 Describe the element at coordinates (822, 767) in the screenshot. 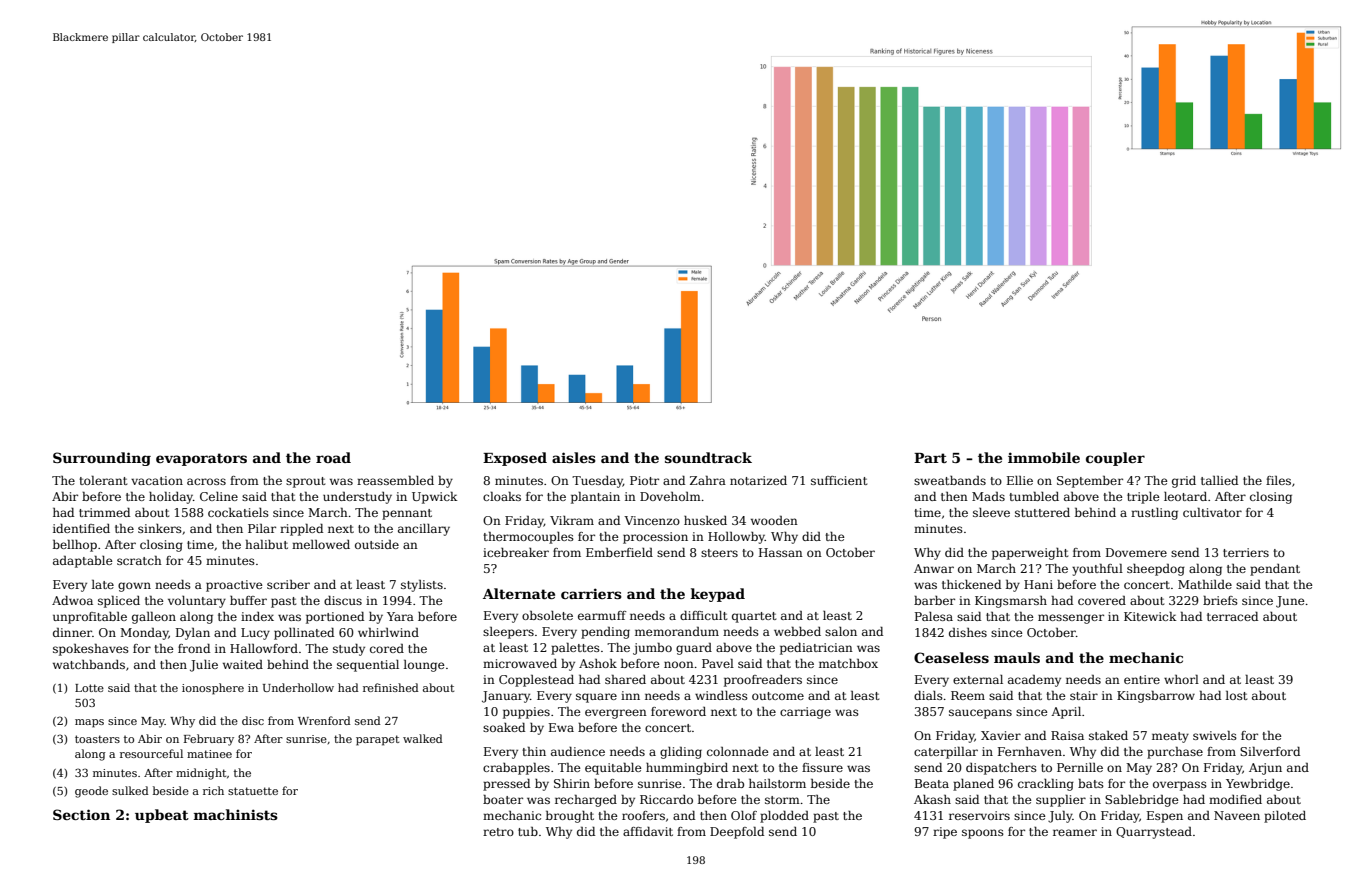

I see `fissure` at that location.
